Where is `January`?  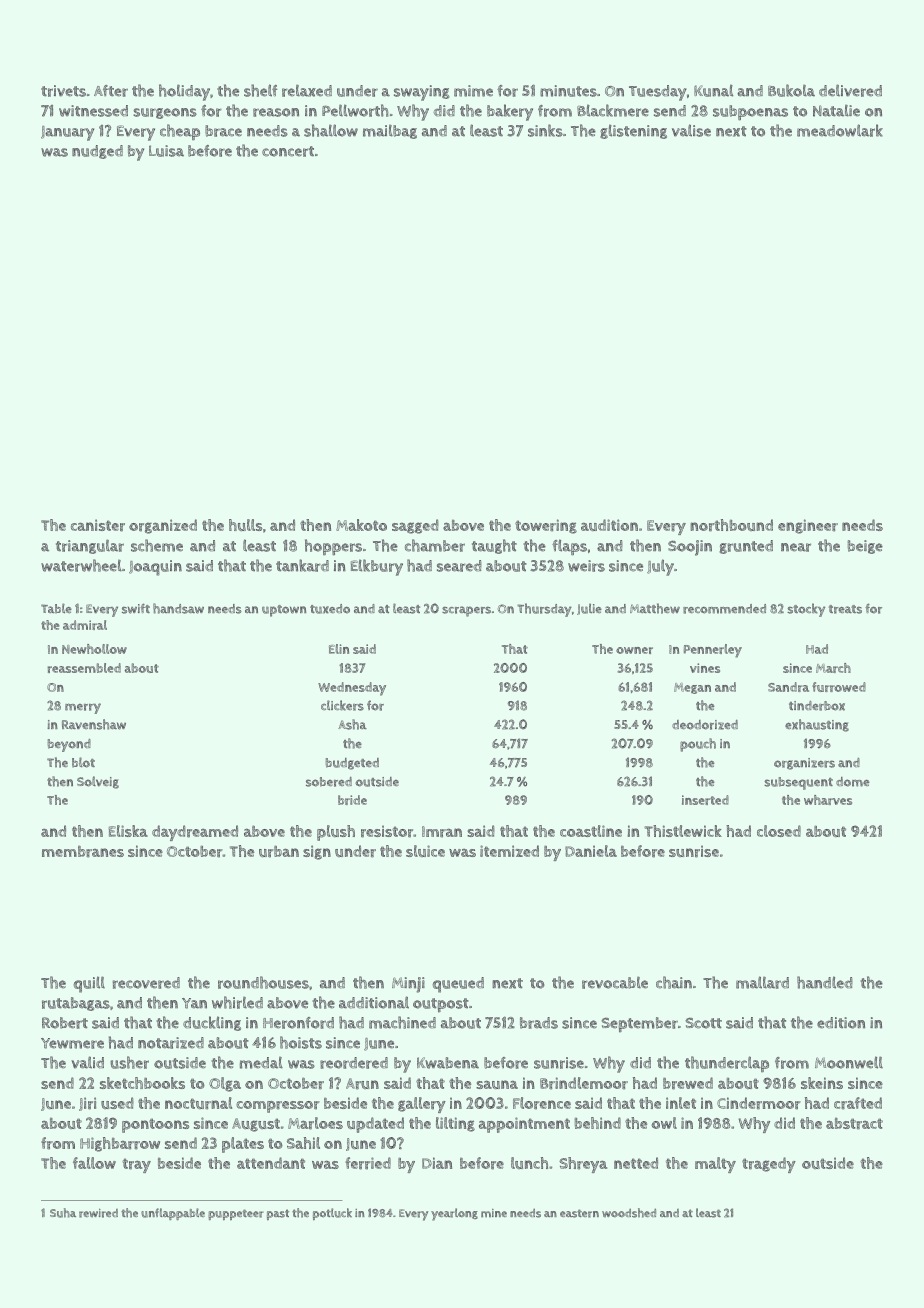
January is located at coordinates (67, 133).
